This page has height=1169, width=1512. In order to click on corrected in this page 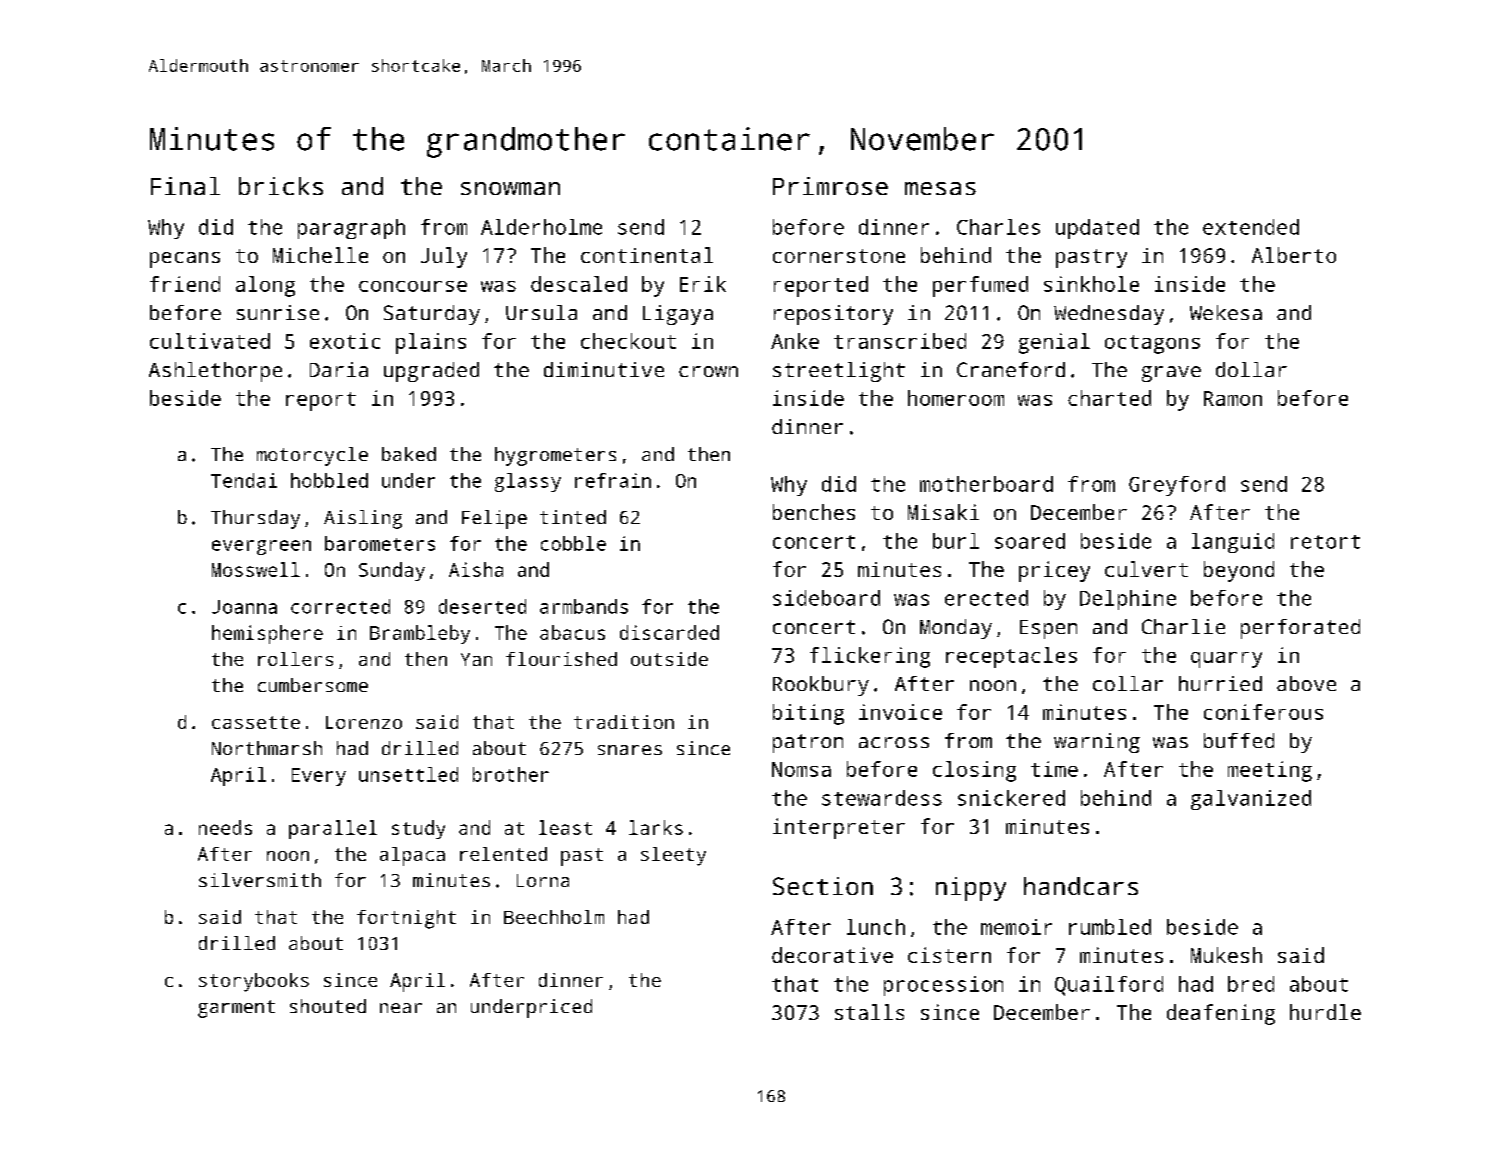, I will do `click(340, 606)`.
